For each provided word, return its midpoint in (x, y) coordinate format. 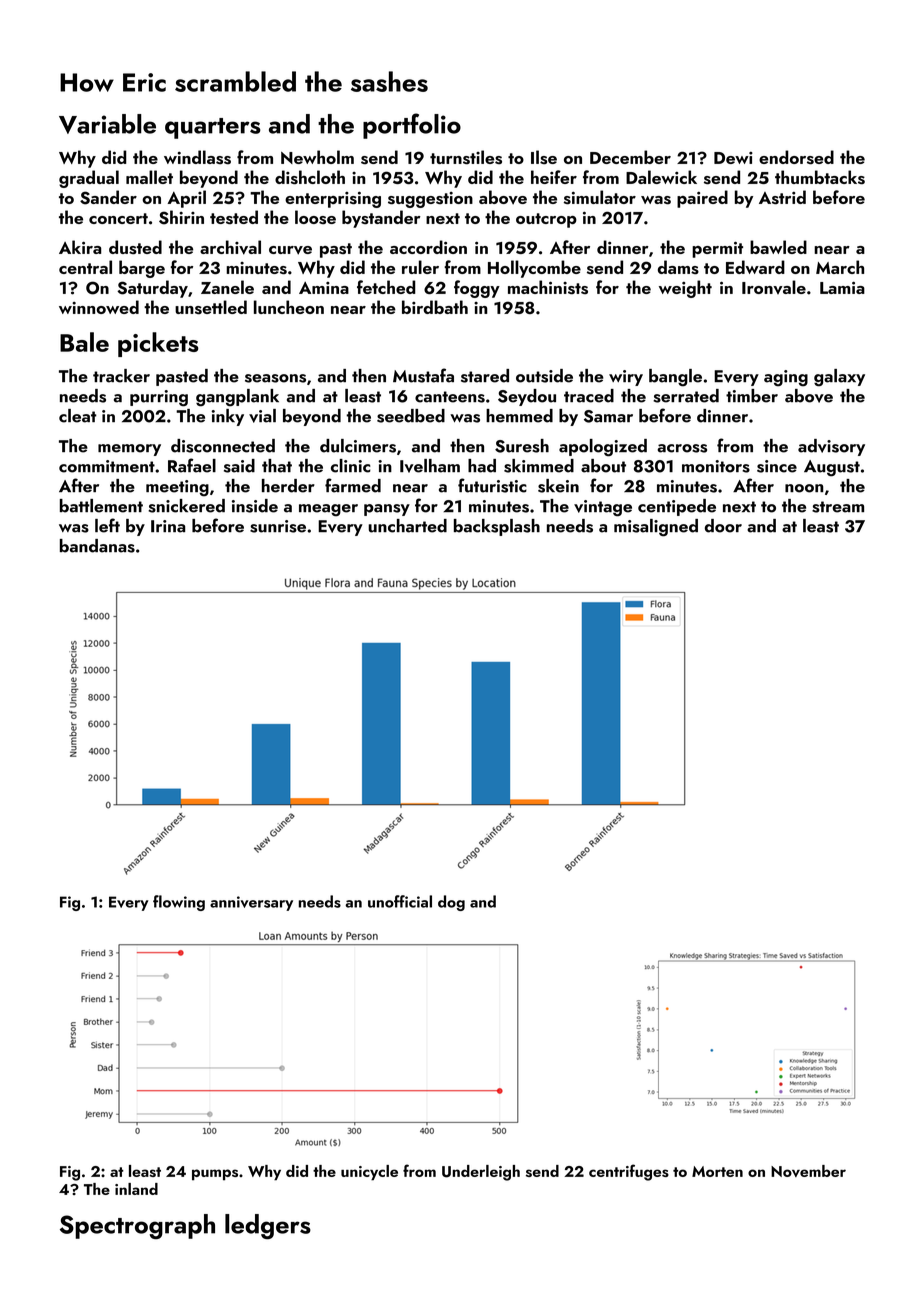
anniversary (251, 903)
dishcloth (310, 177)
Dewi (733, 158)
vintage (603, 508)
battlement (101, 506)
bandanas (97, 546)
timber (752, 396)
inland (136, 1189)
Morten (717, 1171)
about (603, 466)
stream (838, 507)
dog (451, 903)
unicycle (369, 1173)
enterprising (333, 199)
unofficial (400, 901)
